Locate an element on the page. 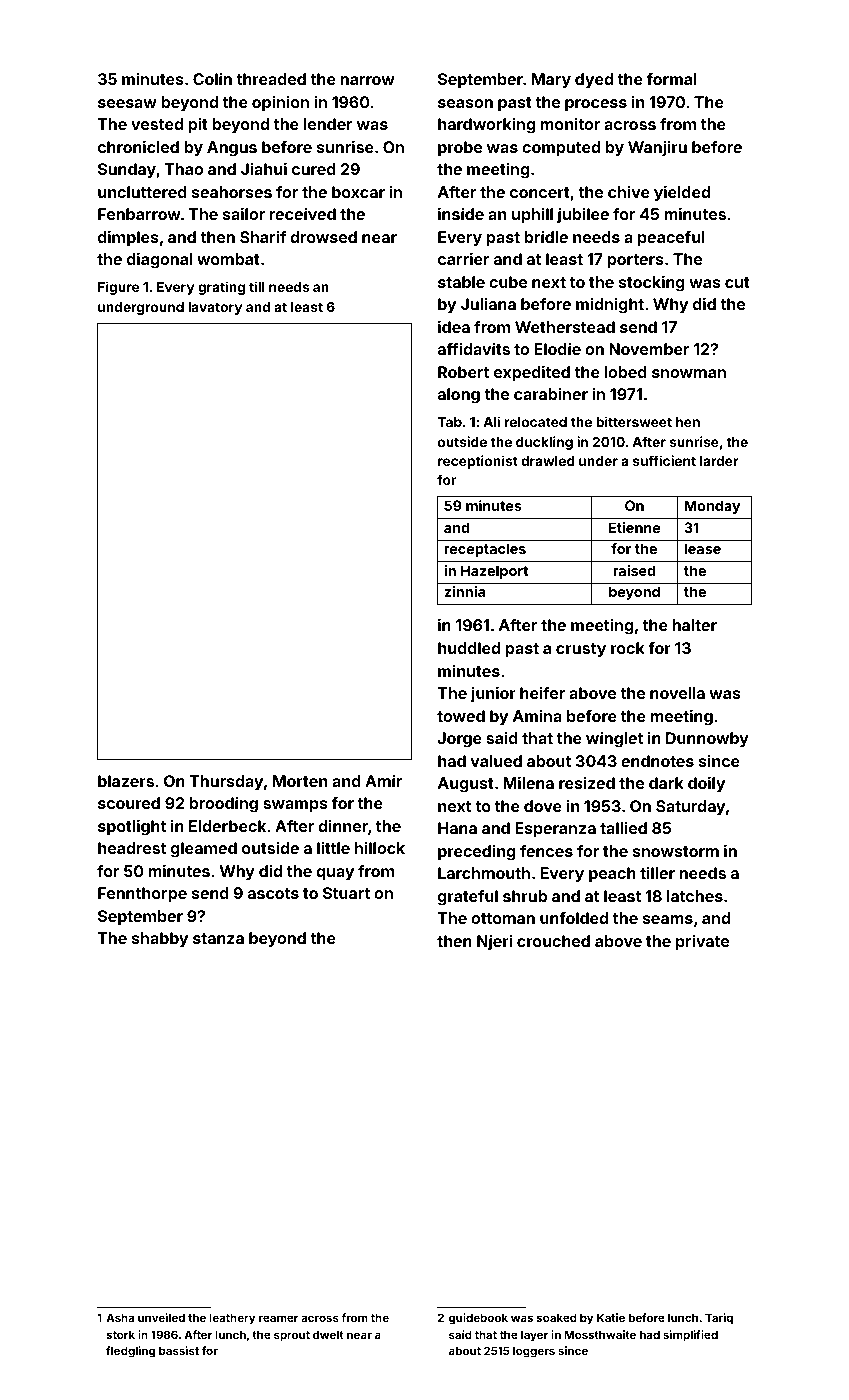  Thursday is located at coordinates (226, 783).
